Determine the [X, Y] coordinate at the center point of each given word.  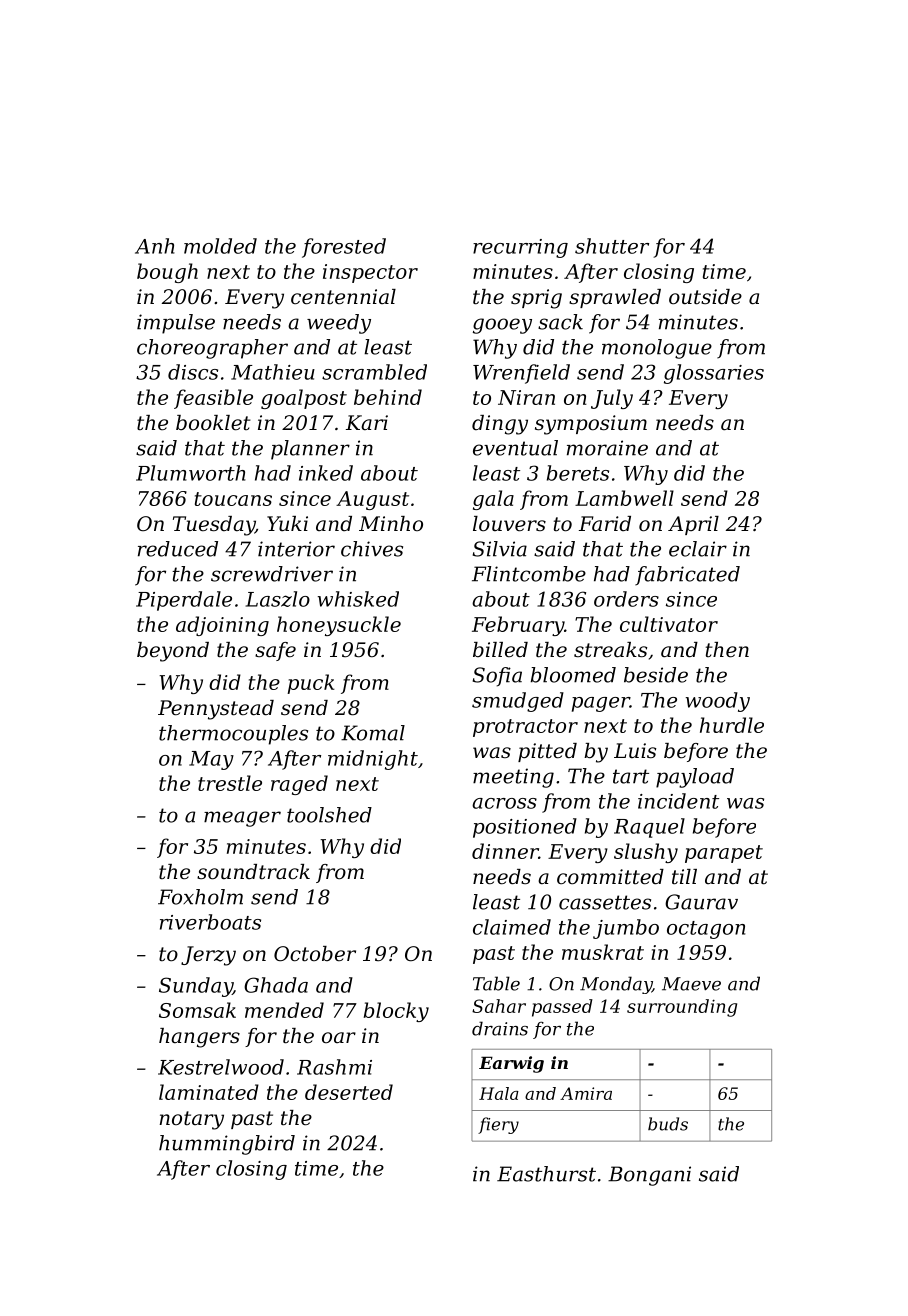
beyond [173, 652]
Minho [391, 523]
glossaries [714, 374]
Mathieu [273, 372]
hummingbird [227, 1145]
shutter [612, 246]
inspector [370, 273]
